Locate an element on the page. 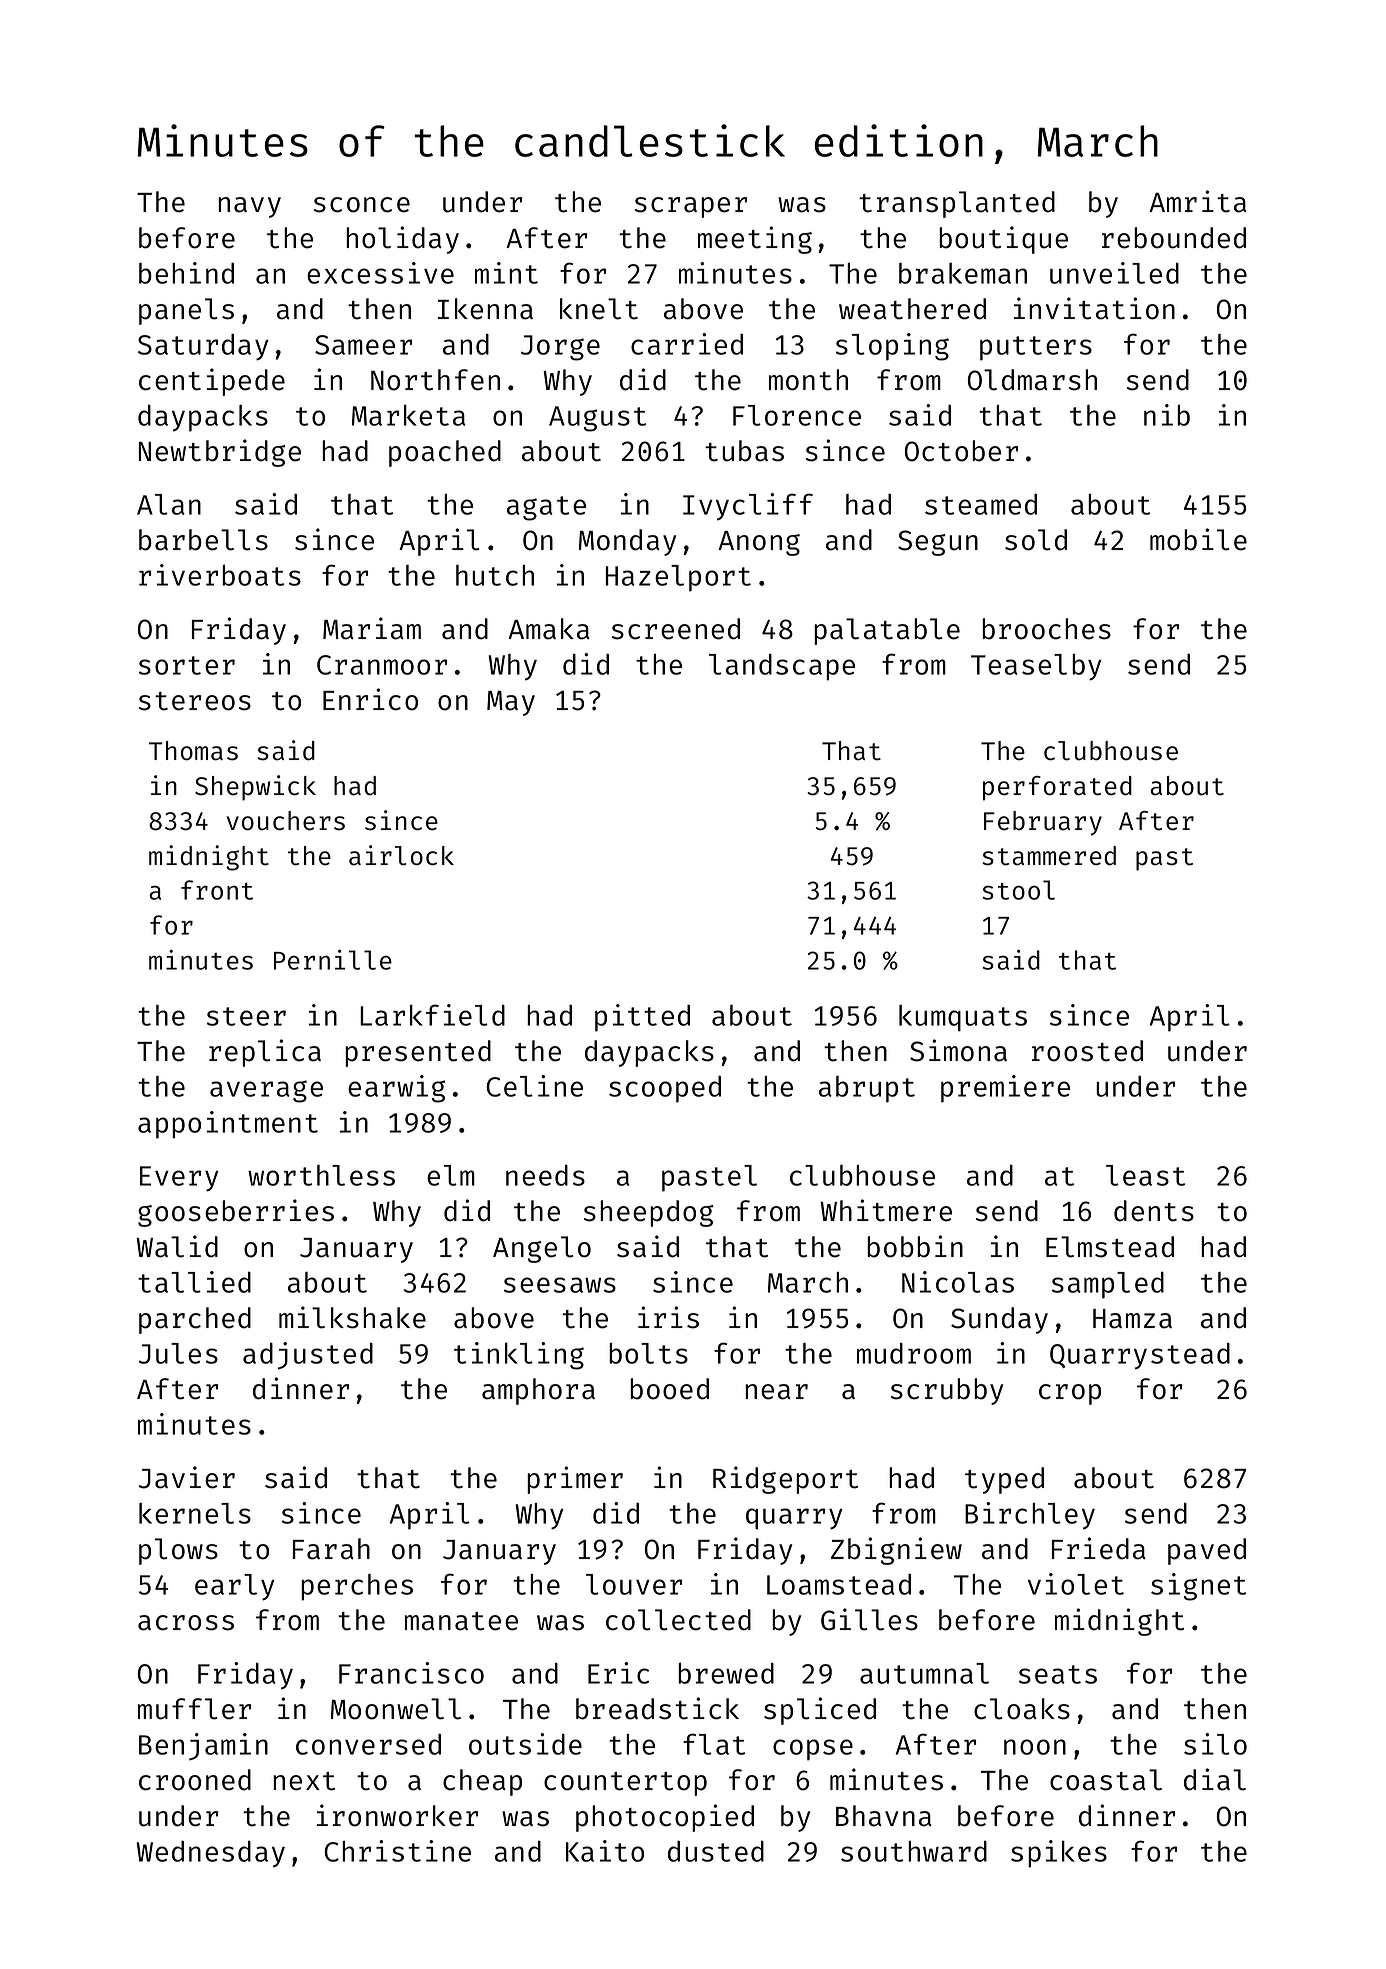 This document has height=1969, width=1386. roosted is located at coordinates (1087, 1051).
